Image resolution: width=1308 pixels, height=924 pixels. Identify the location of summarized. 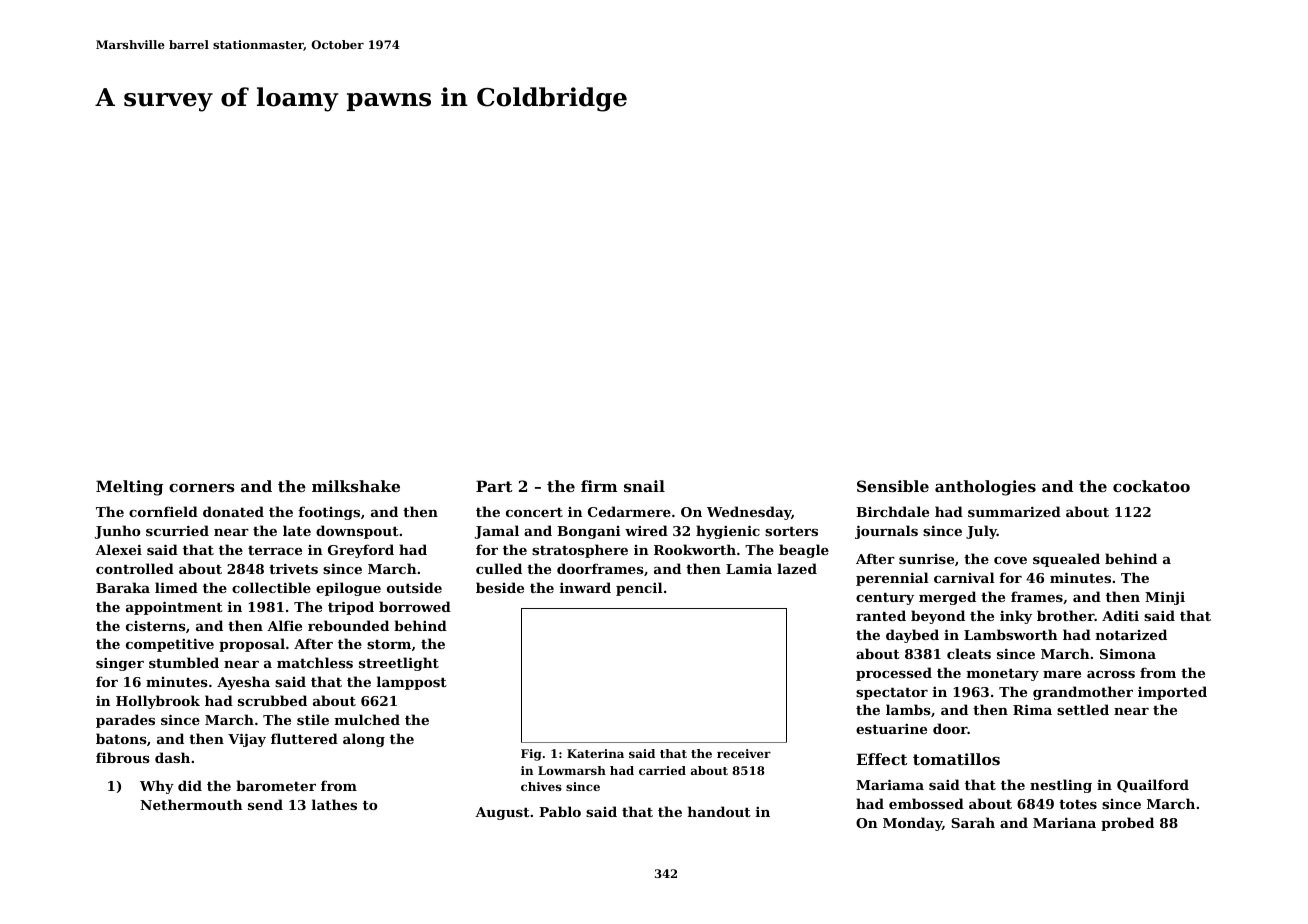
(1014, 511).
